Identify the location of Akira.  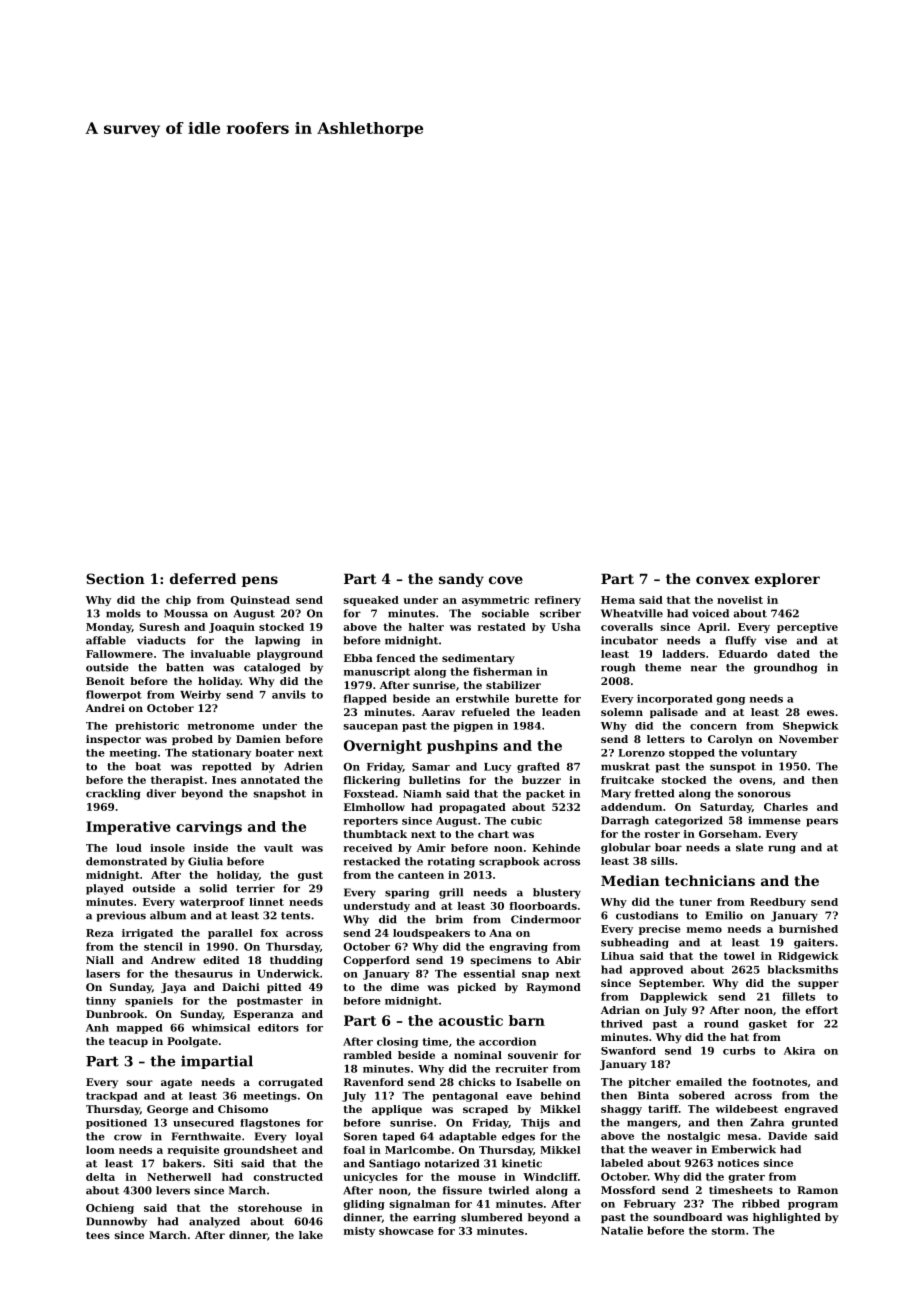
(799, 1051).
